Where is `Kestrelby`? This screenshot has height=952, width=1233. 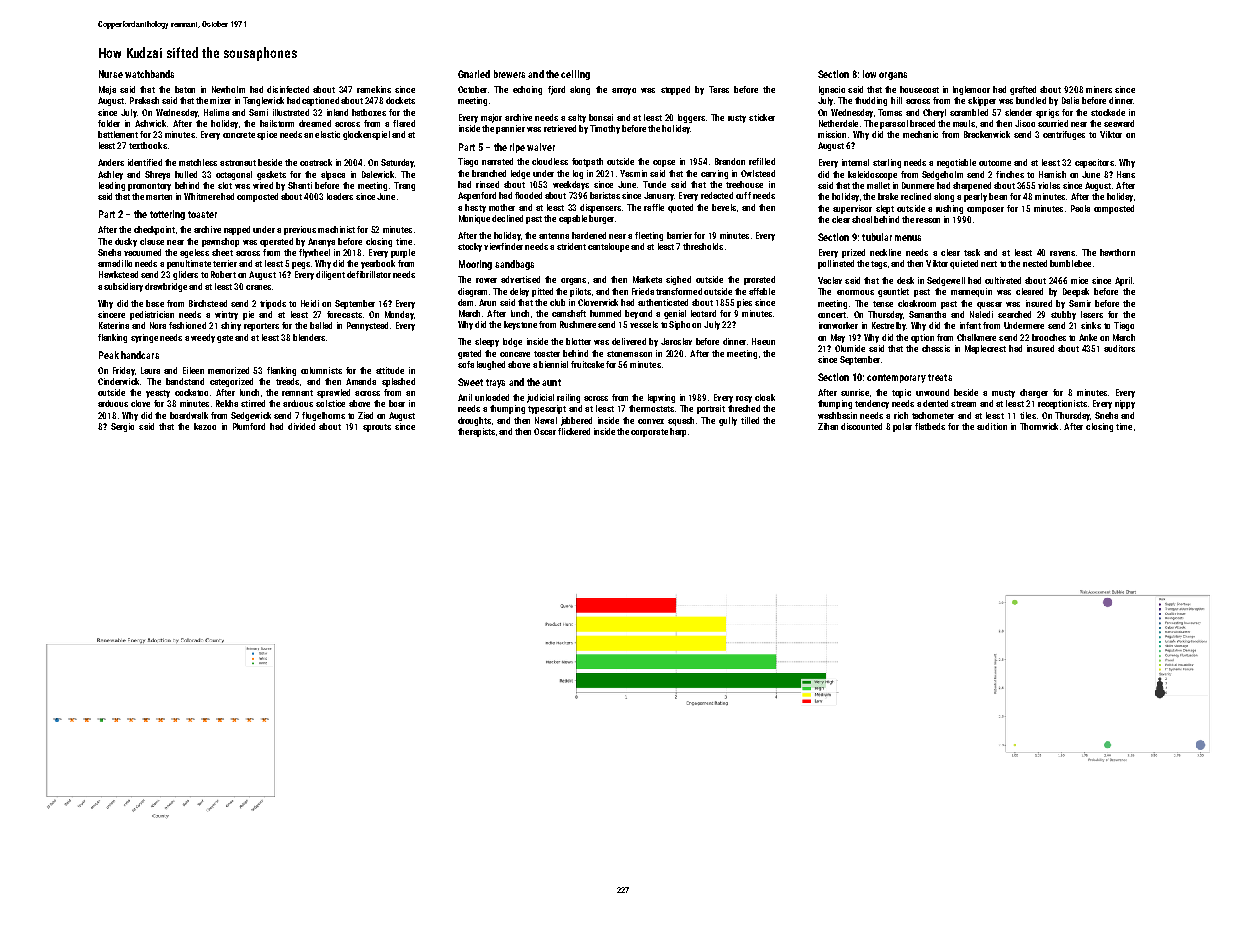 Kestrelby is located at coordinates (889, 326).
